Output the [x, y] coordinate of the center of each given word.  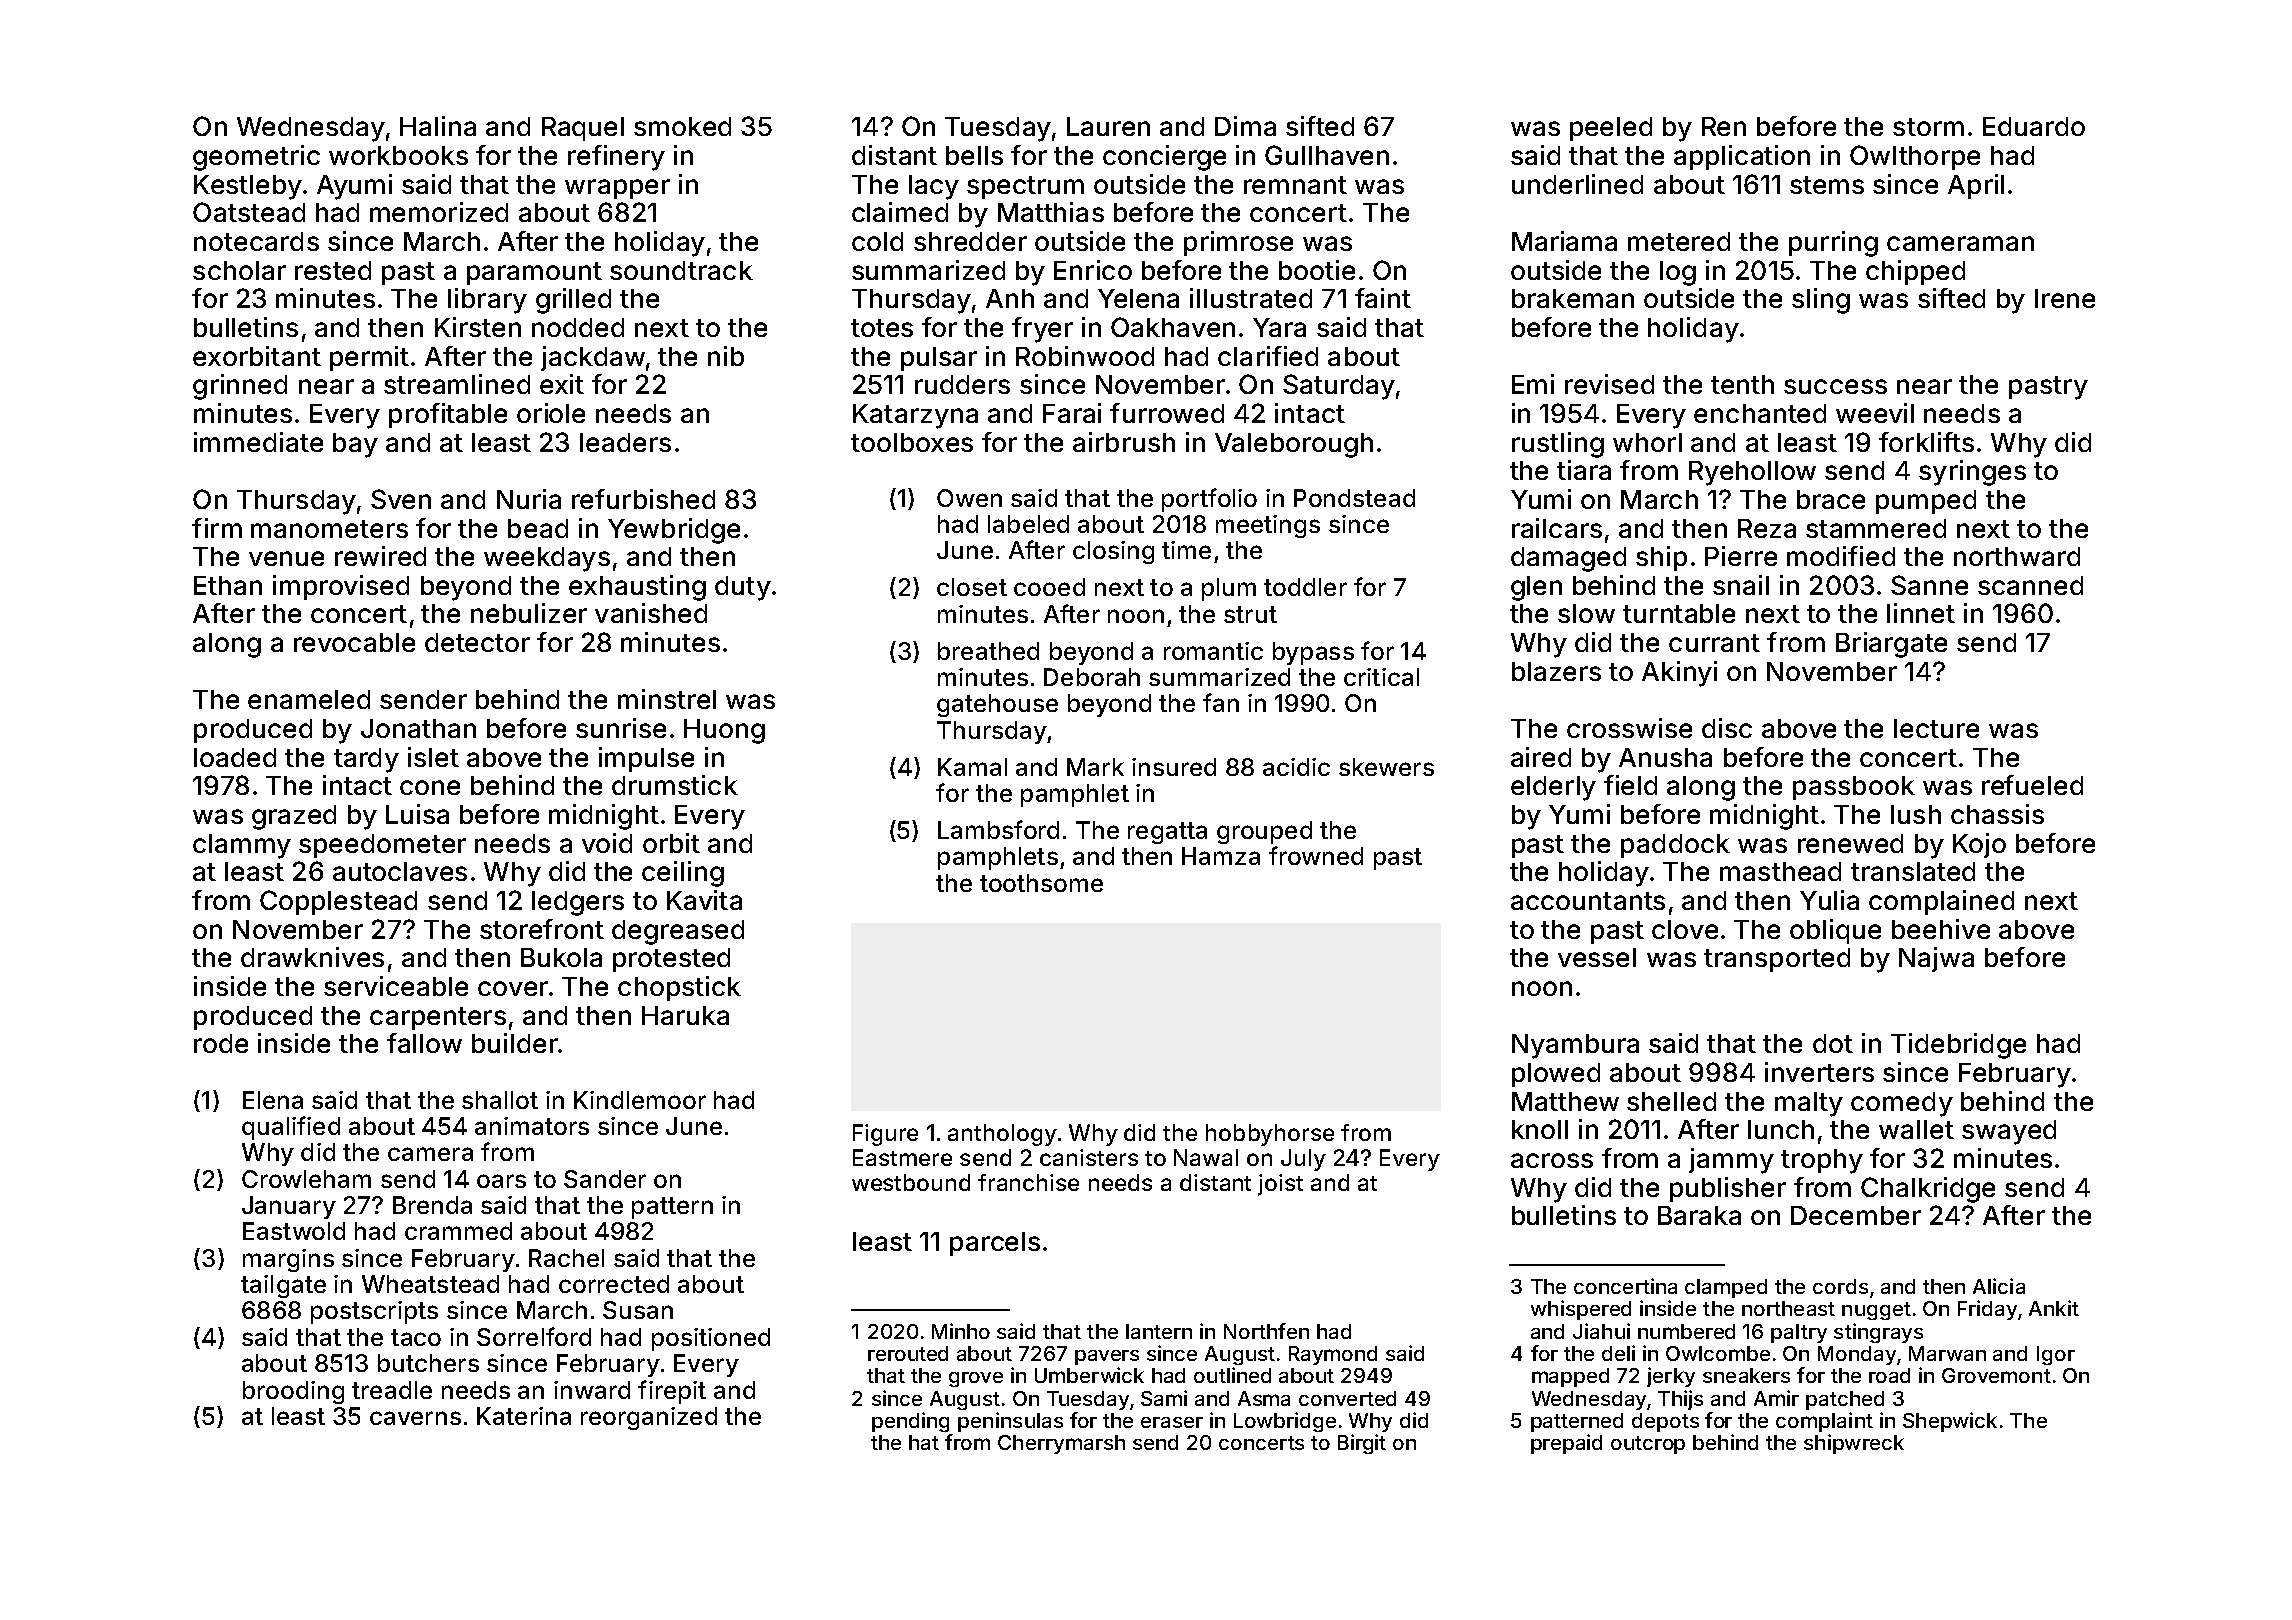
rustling [1558, 445]
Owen [969, 498]
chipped [1915, 272]
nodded [578, 327]
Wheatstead [430, 1284]
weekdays [547, 559]
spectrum [1025, 187]
